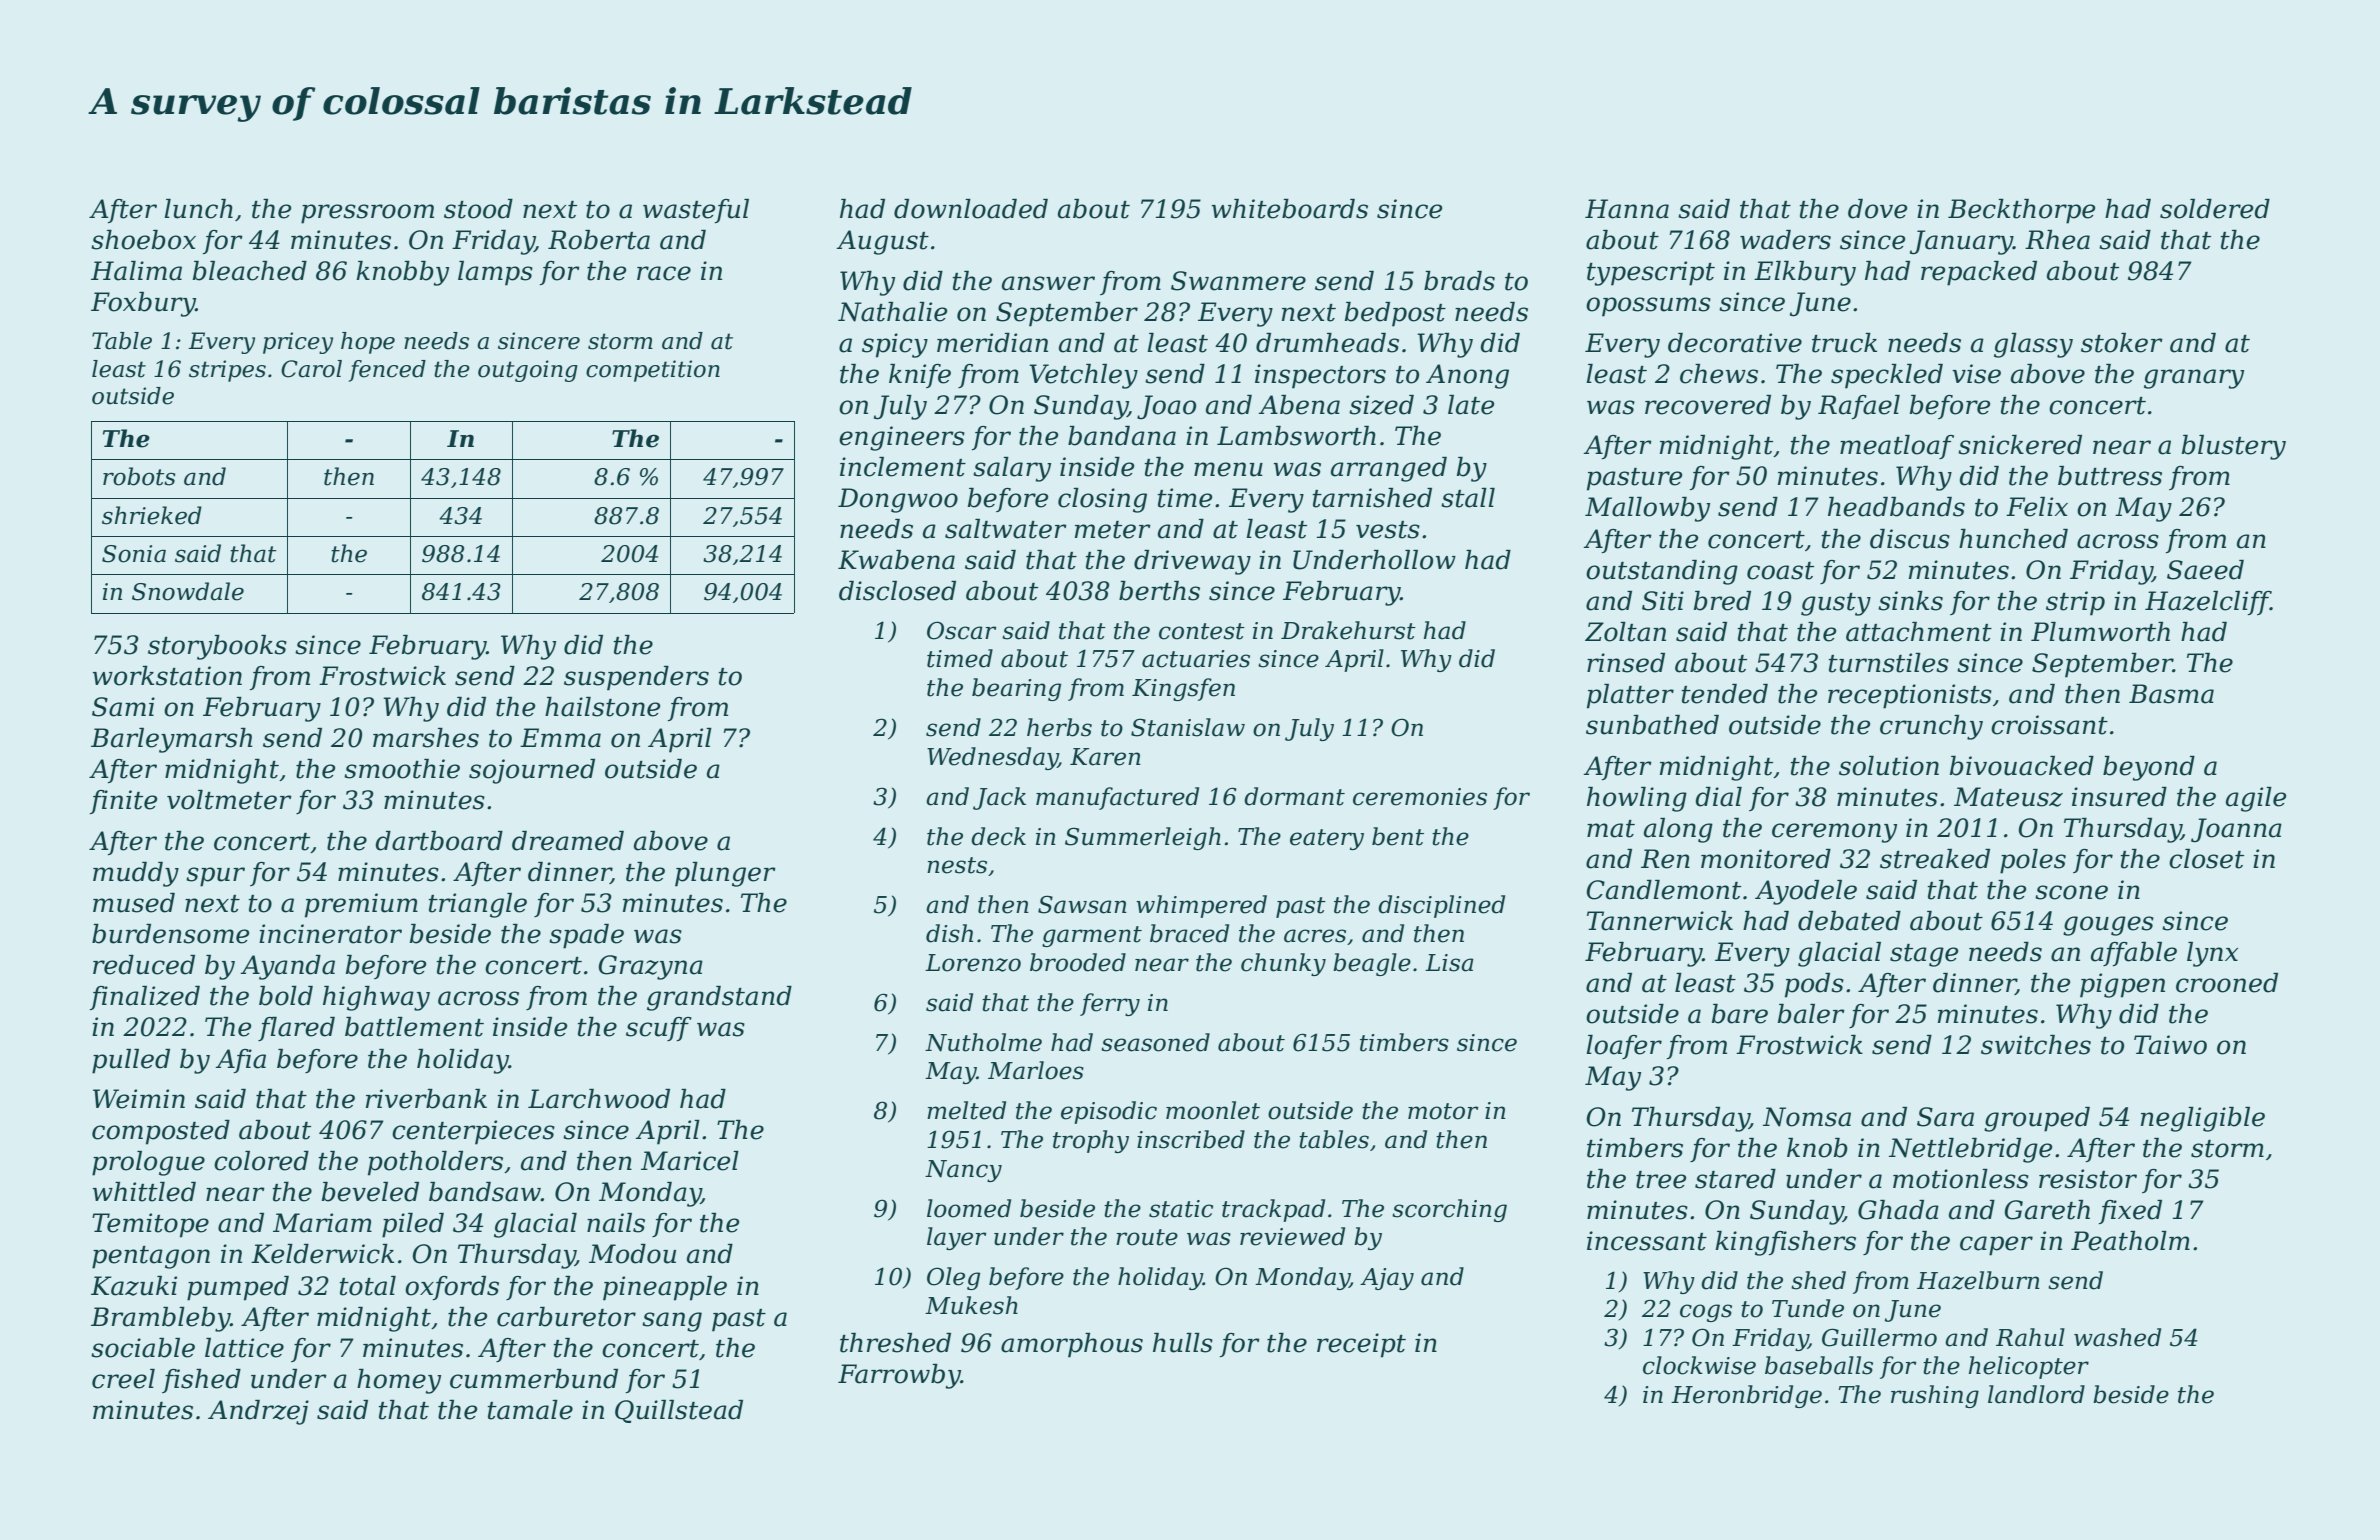  Describe the element at coordinates (719, 998) in the screenshot. I see `grandstand` at that location.
